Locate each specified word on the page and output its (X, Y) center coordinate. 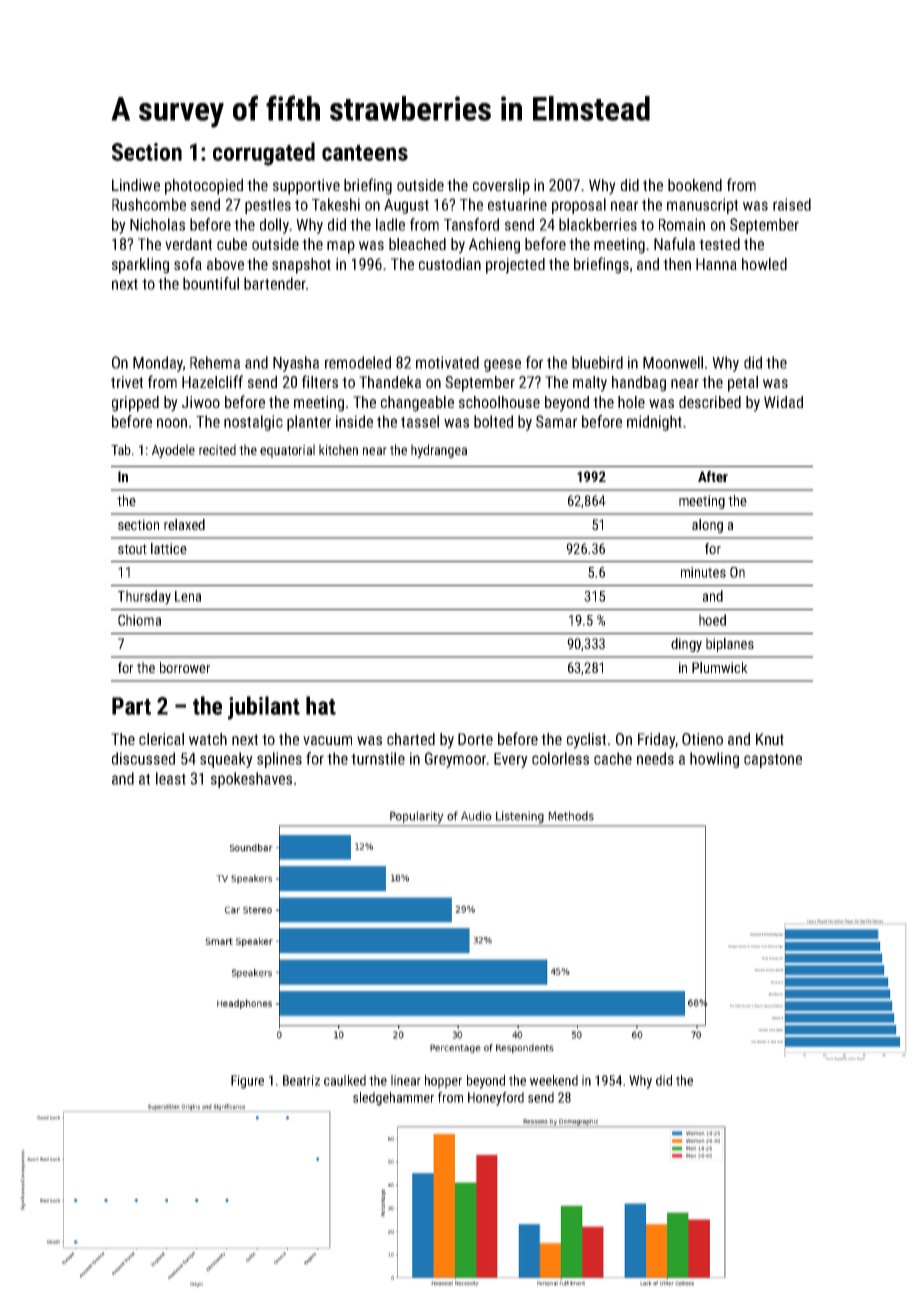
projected (515, 266)
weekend (554, 1080)
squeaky (226, 760)
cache (613, 758)
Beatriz (301, 1080)
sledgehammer (393, 1099)
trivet (127, 382)
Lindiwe (136, 185)
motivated (447, 362)
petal (743, 384)
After (713, 476)
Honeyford (496, 1099)
